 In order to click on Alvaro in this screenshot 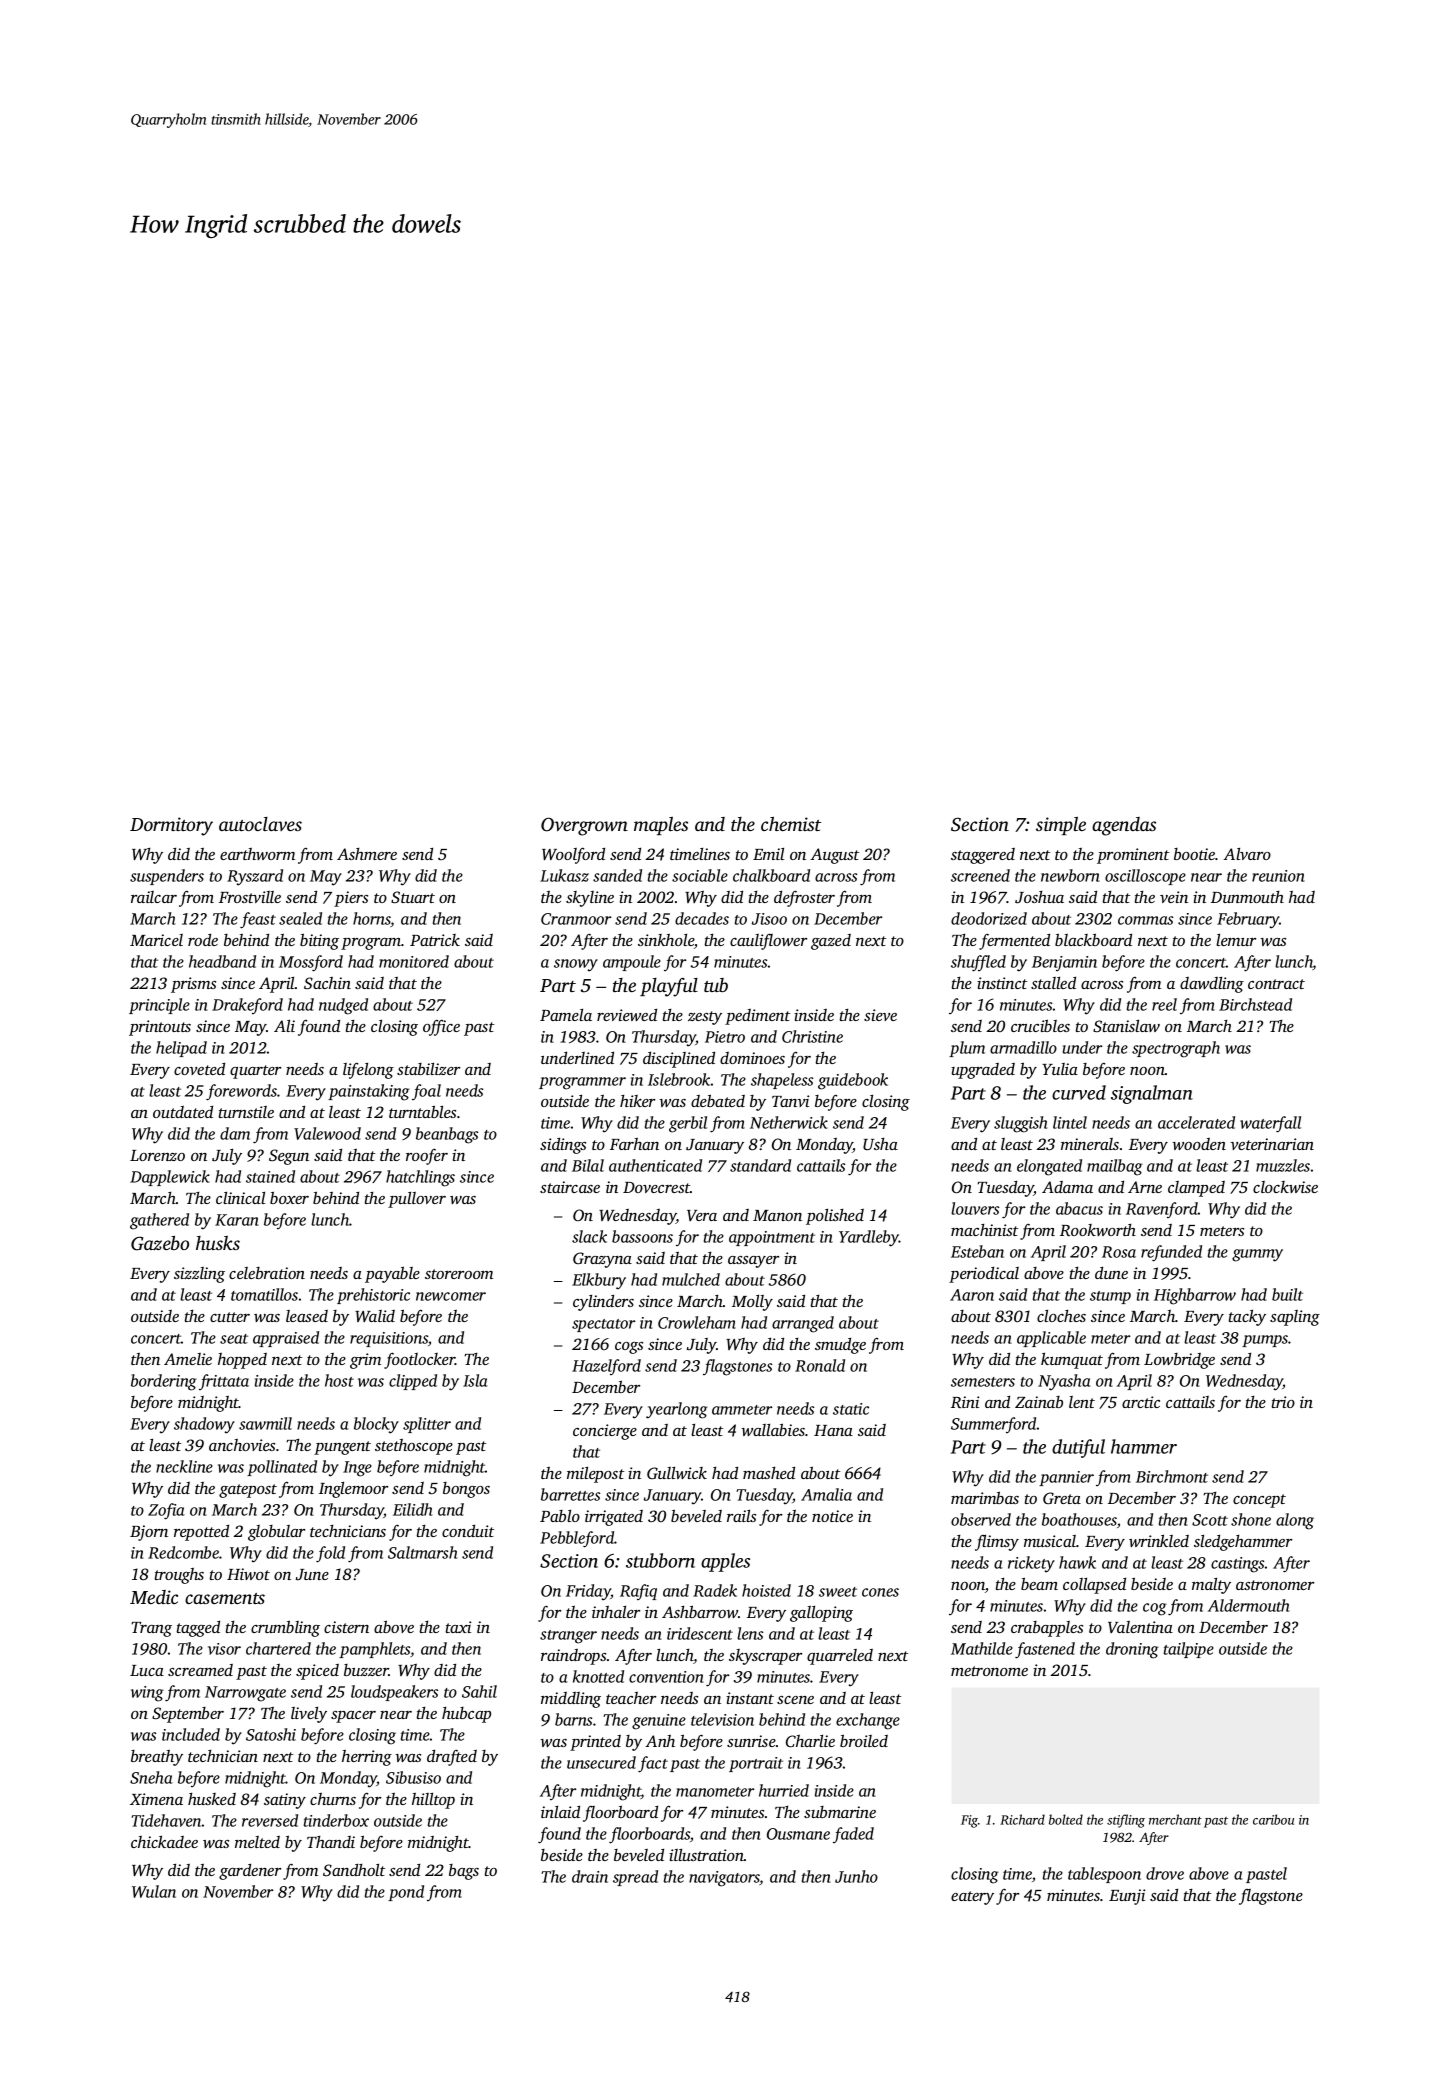, I will do `click(1247, 854)`.
